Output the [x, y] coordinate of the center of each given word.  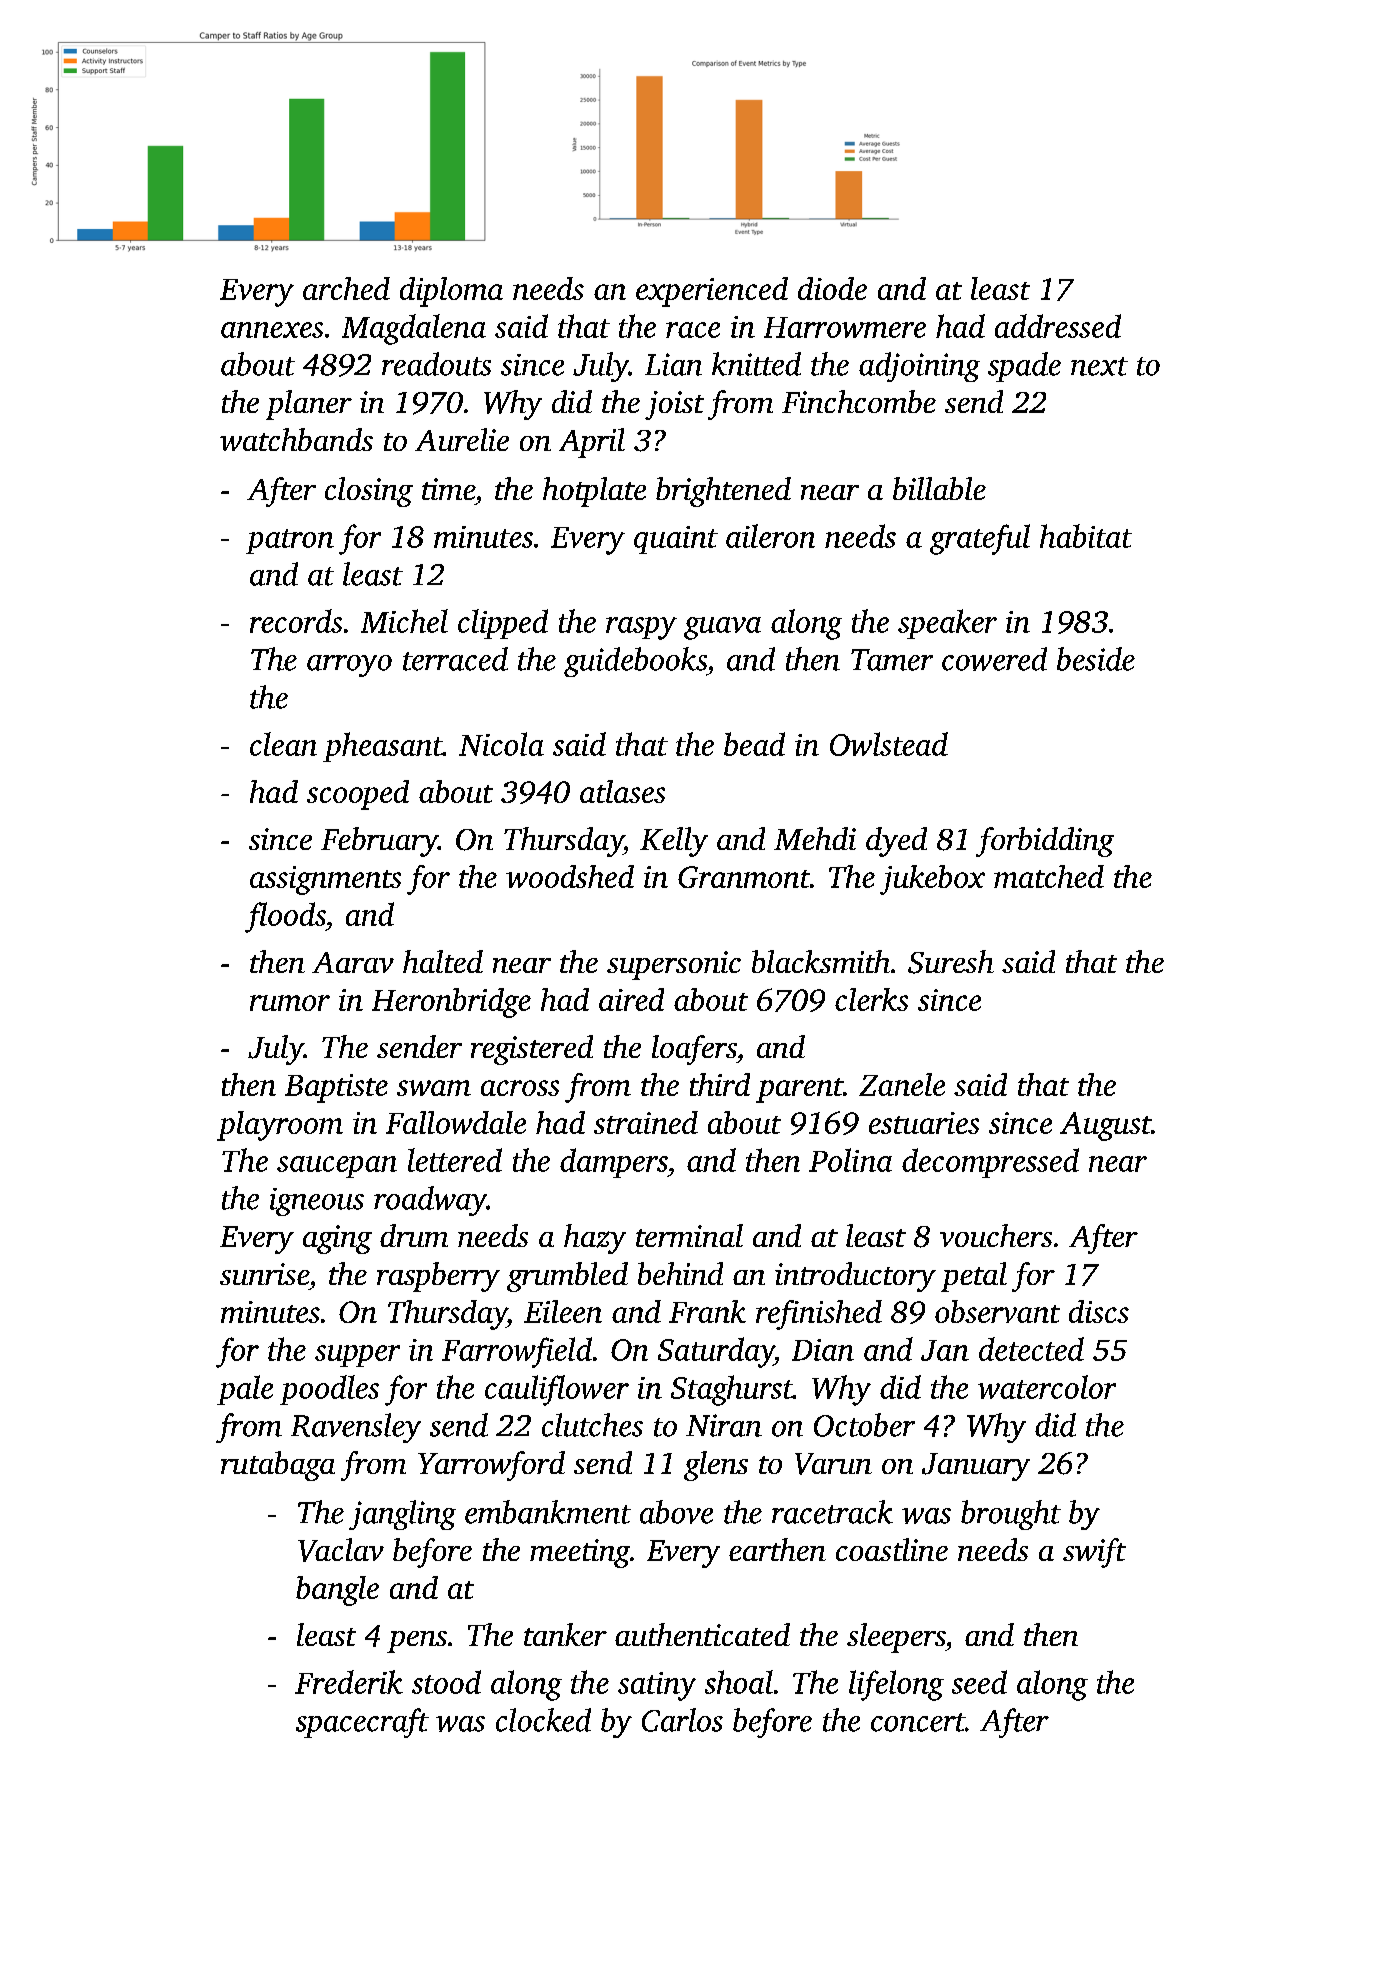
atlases [622, 791]
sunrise [264, 1274]
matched [1049, 876]
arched [346, 288]
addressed [1058, 326]
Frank [707, 1311]
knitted [756, 364]
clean [283, 744]
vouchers [996, 1235]
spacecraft [362, 1723]
